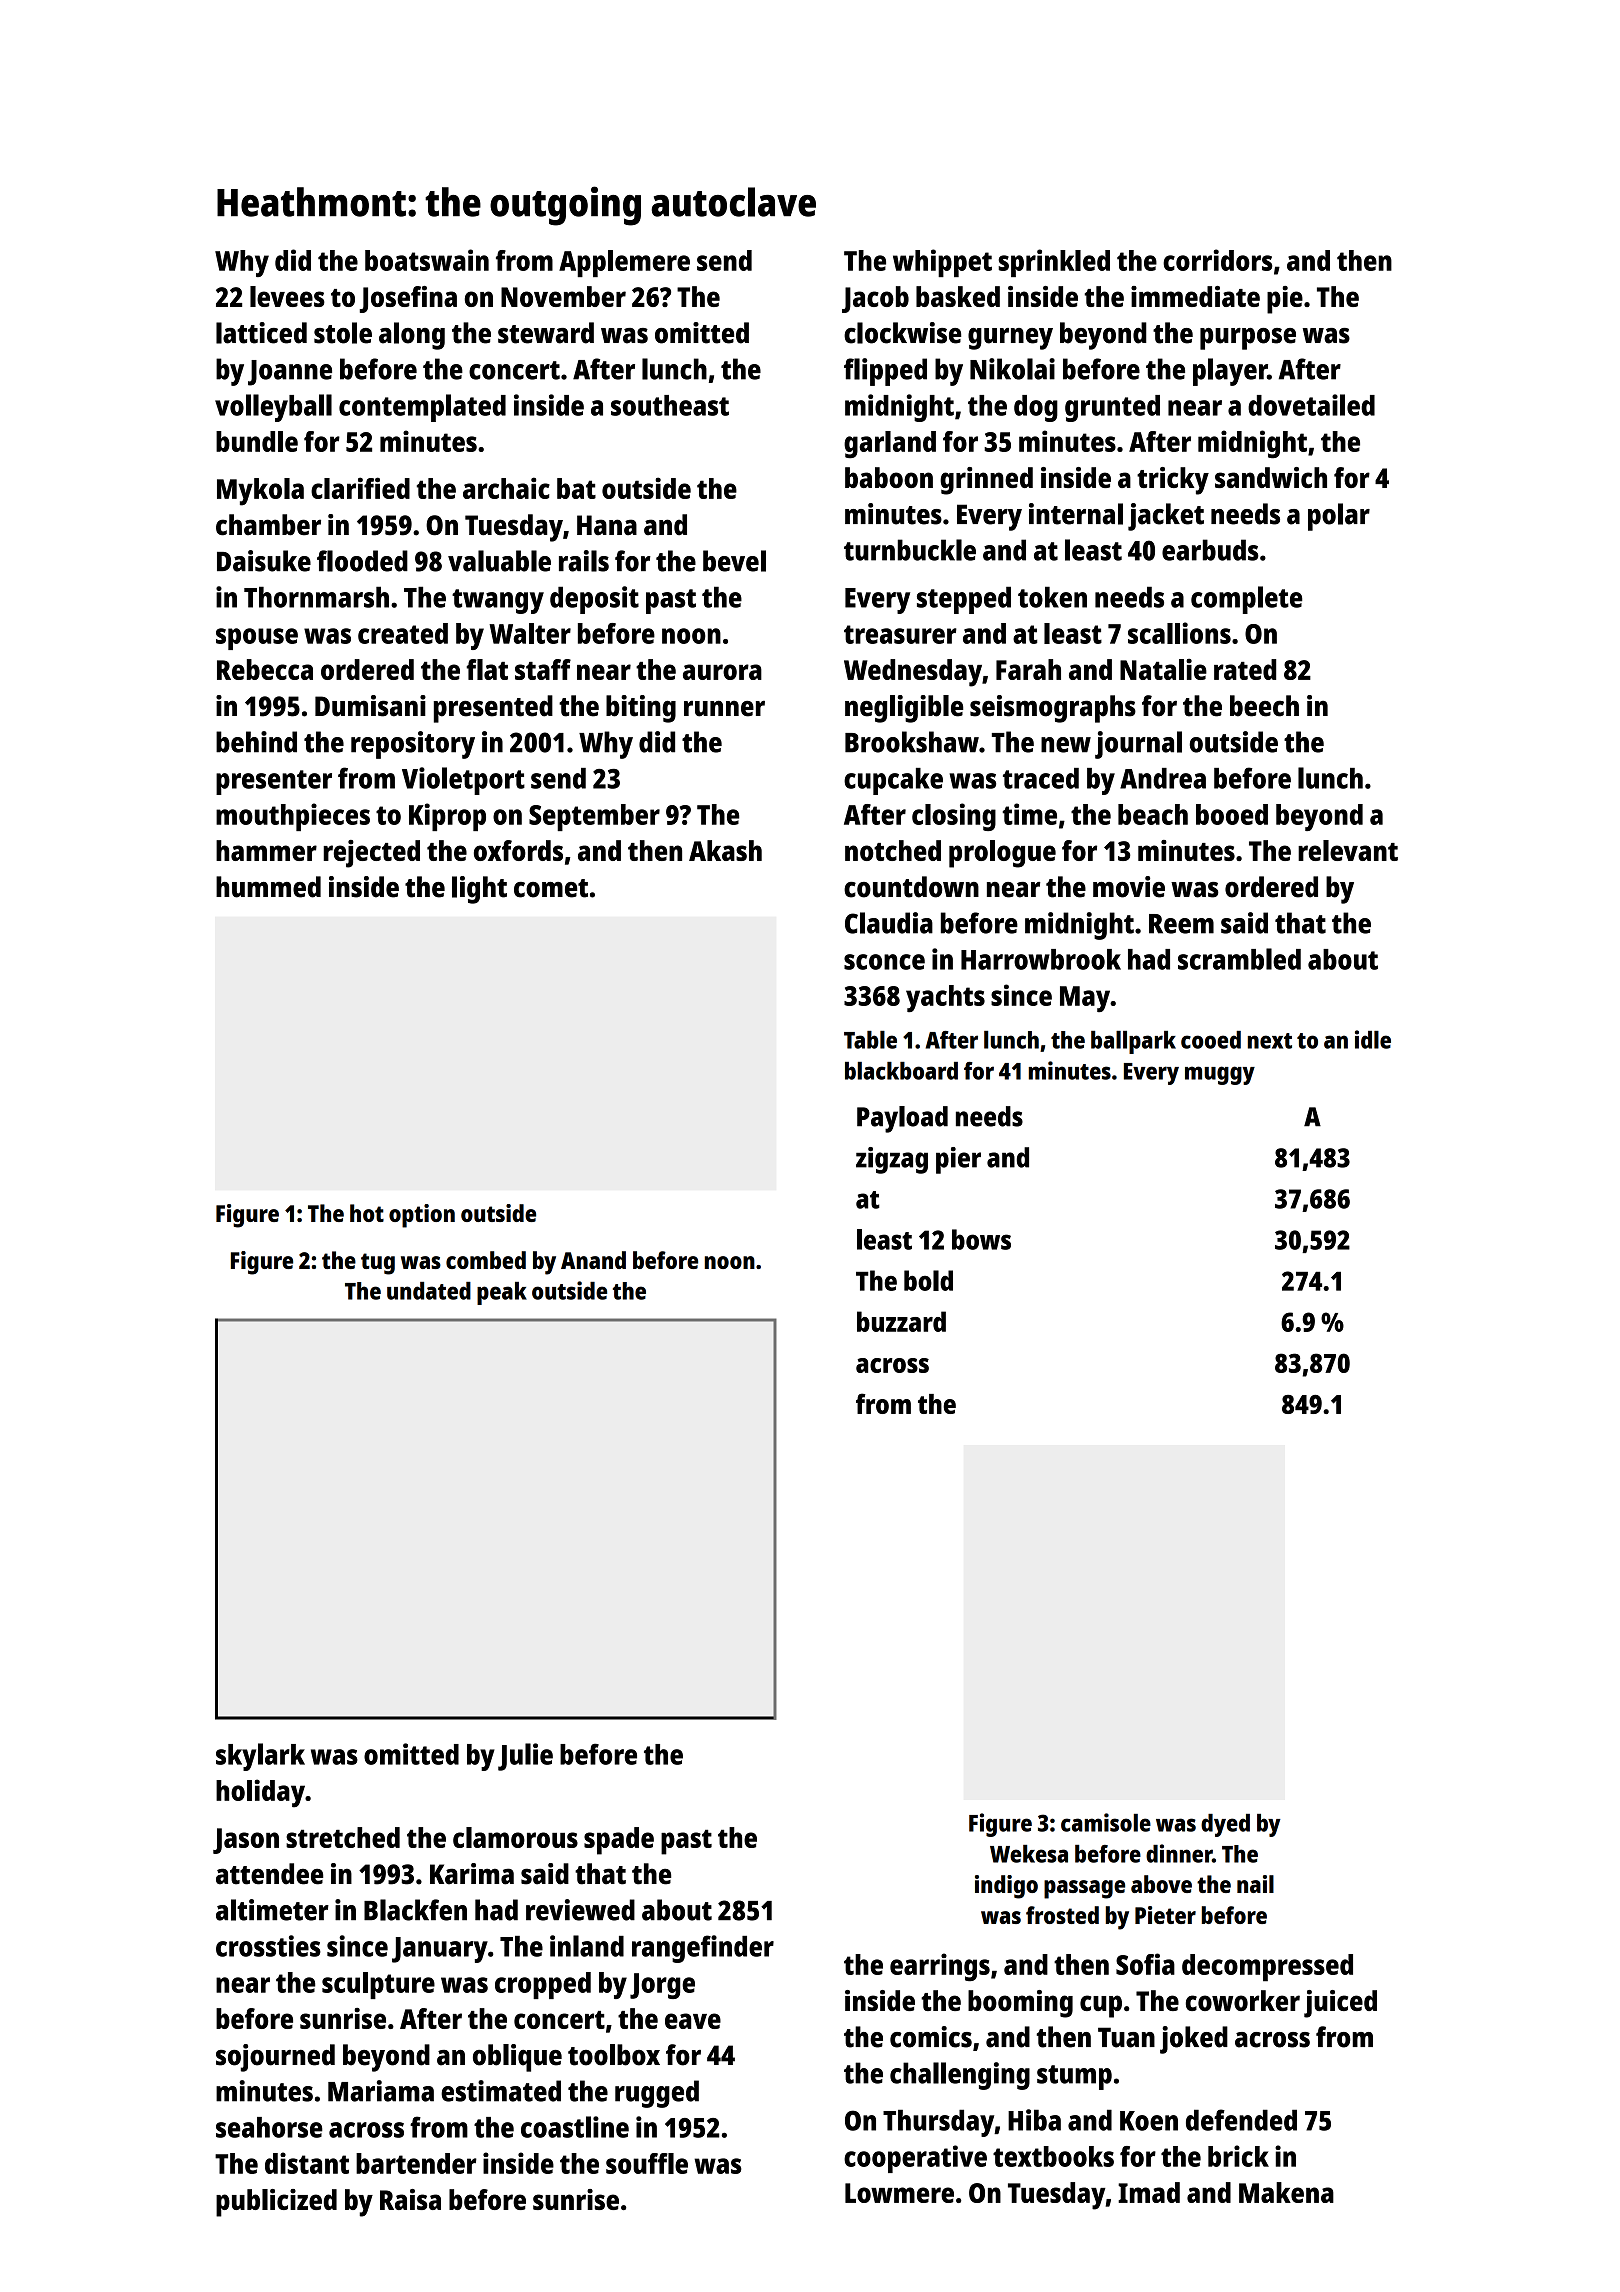 Image resolution: width=1620 pixels, height=2292 pixels. I want to click on baboon, so click(889, 477).
